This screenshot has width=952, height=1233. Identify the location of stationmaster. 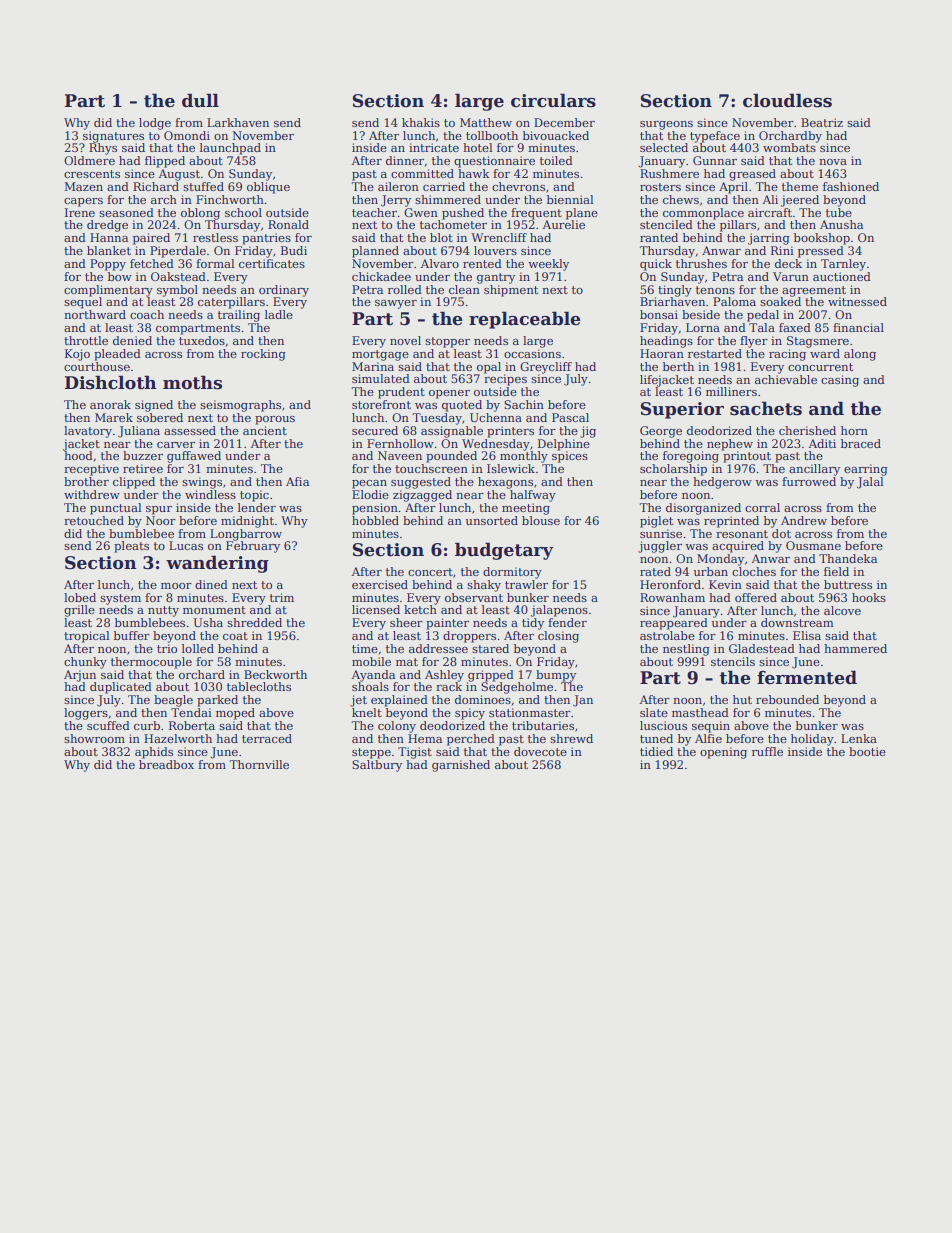
(530, 712).
